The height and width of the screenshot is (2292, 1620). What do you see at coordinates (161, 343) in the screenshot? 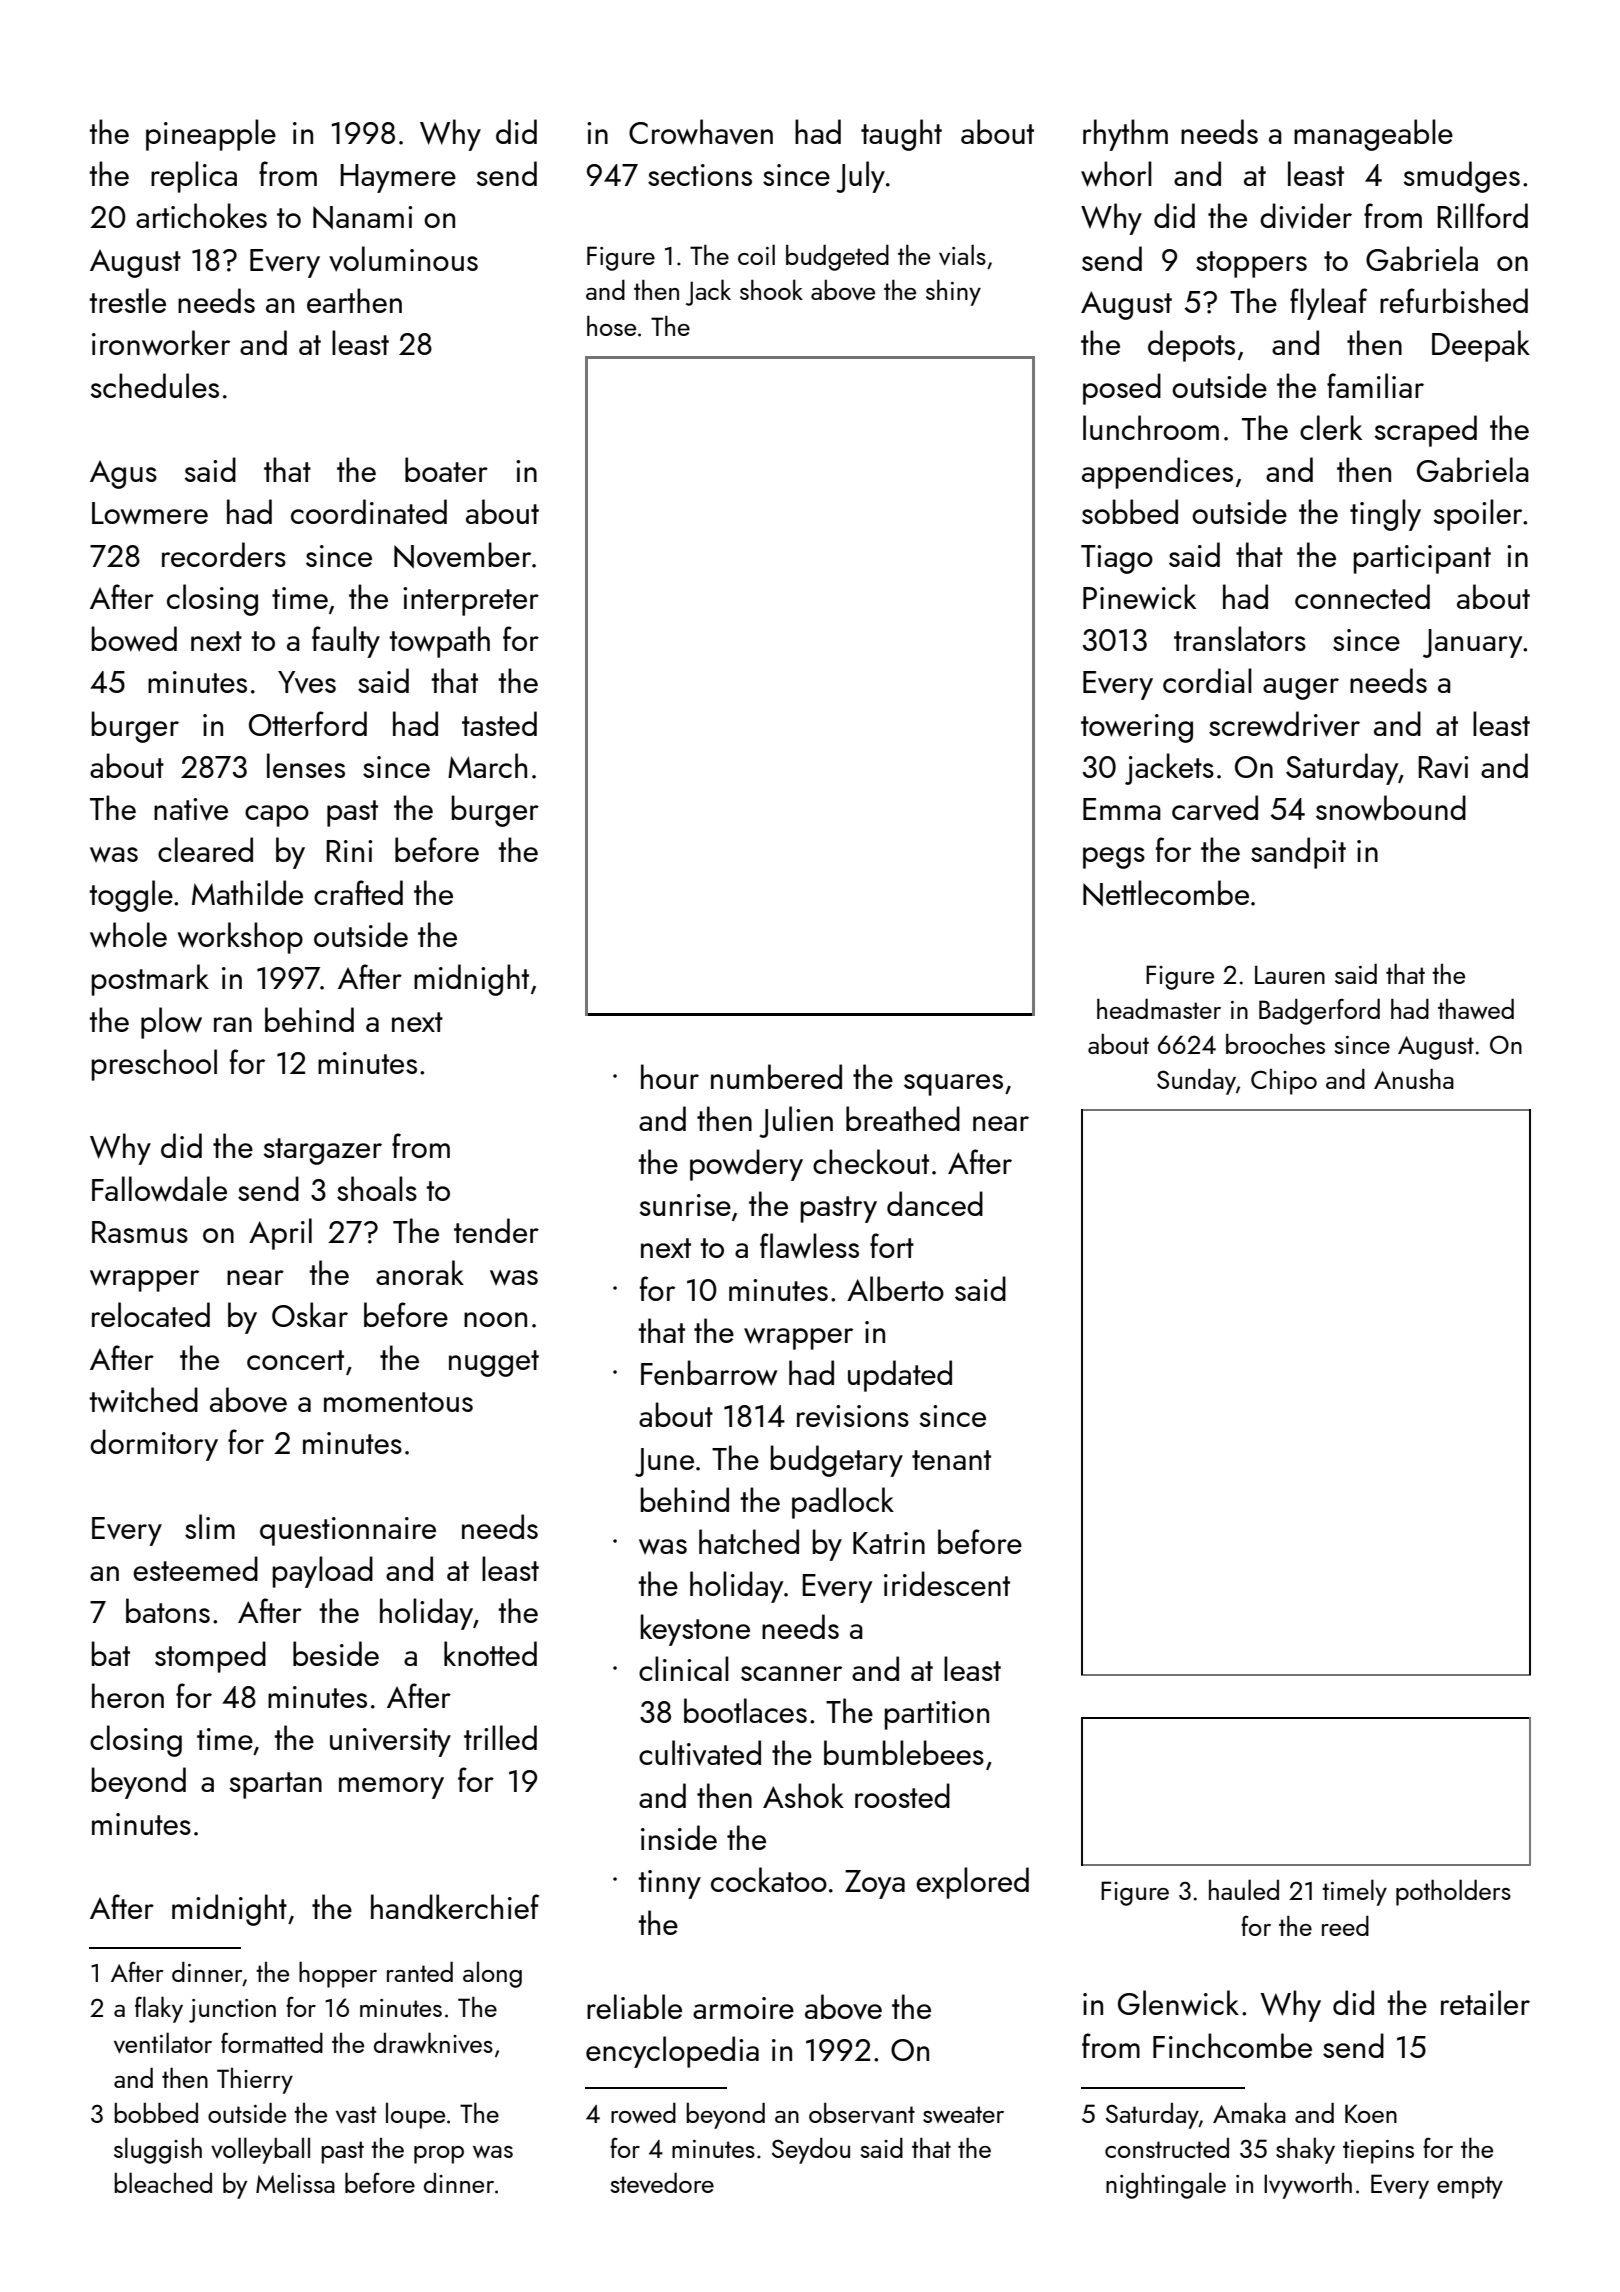
I see `ironworker` at bounding box center [161, 343].
